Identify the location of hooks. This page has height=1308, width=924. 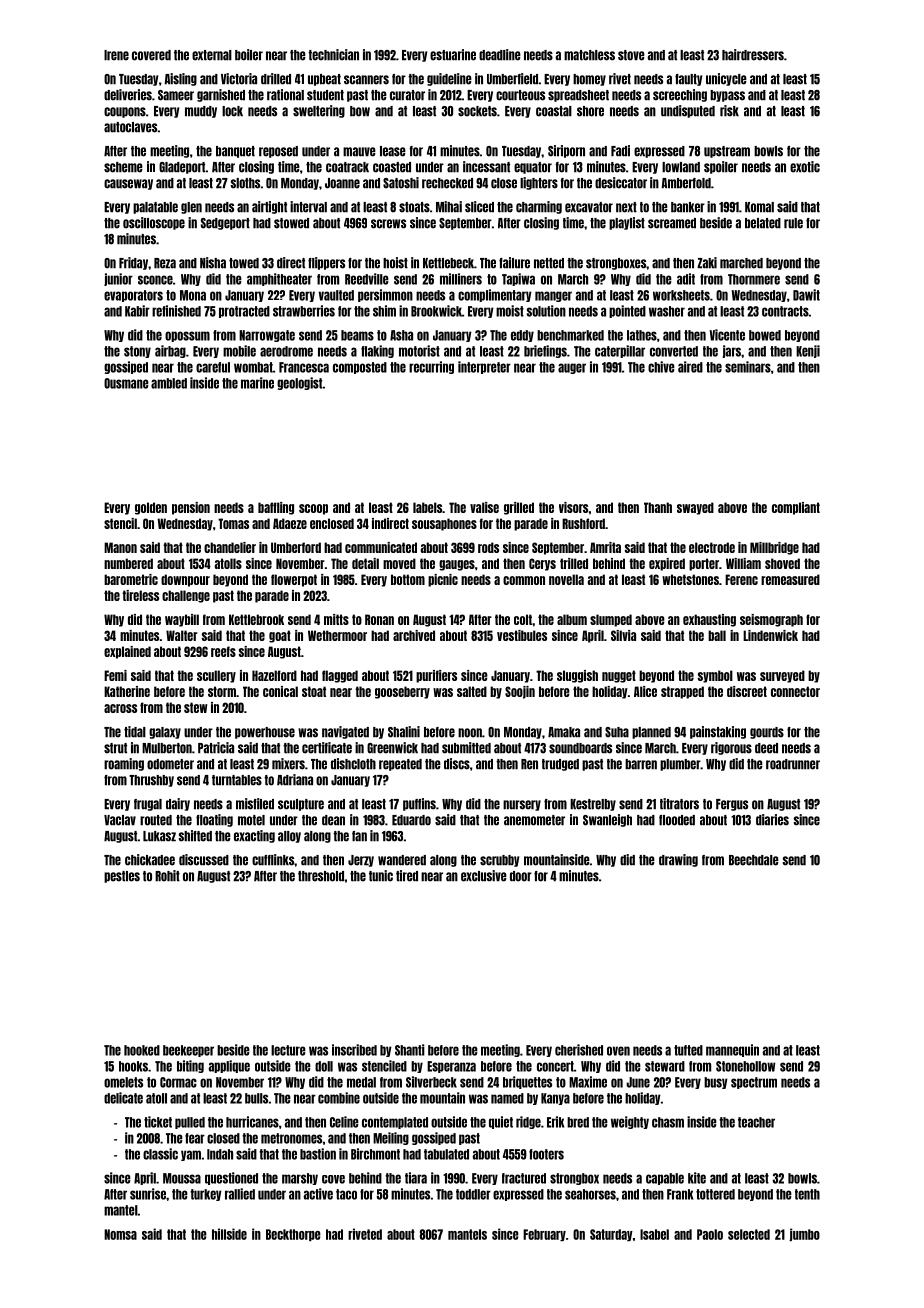
(133, 1066).
